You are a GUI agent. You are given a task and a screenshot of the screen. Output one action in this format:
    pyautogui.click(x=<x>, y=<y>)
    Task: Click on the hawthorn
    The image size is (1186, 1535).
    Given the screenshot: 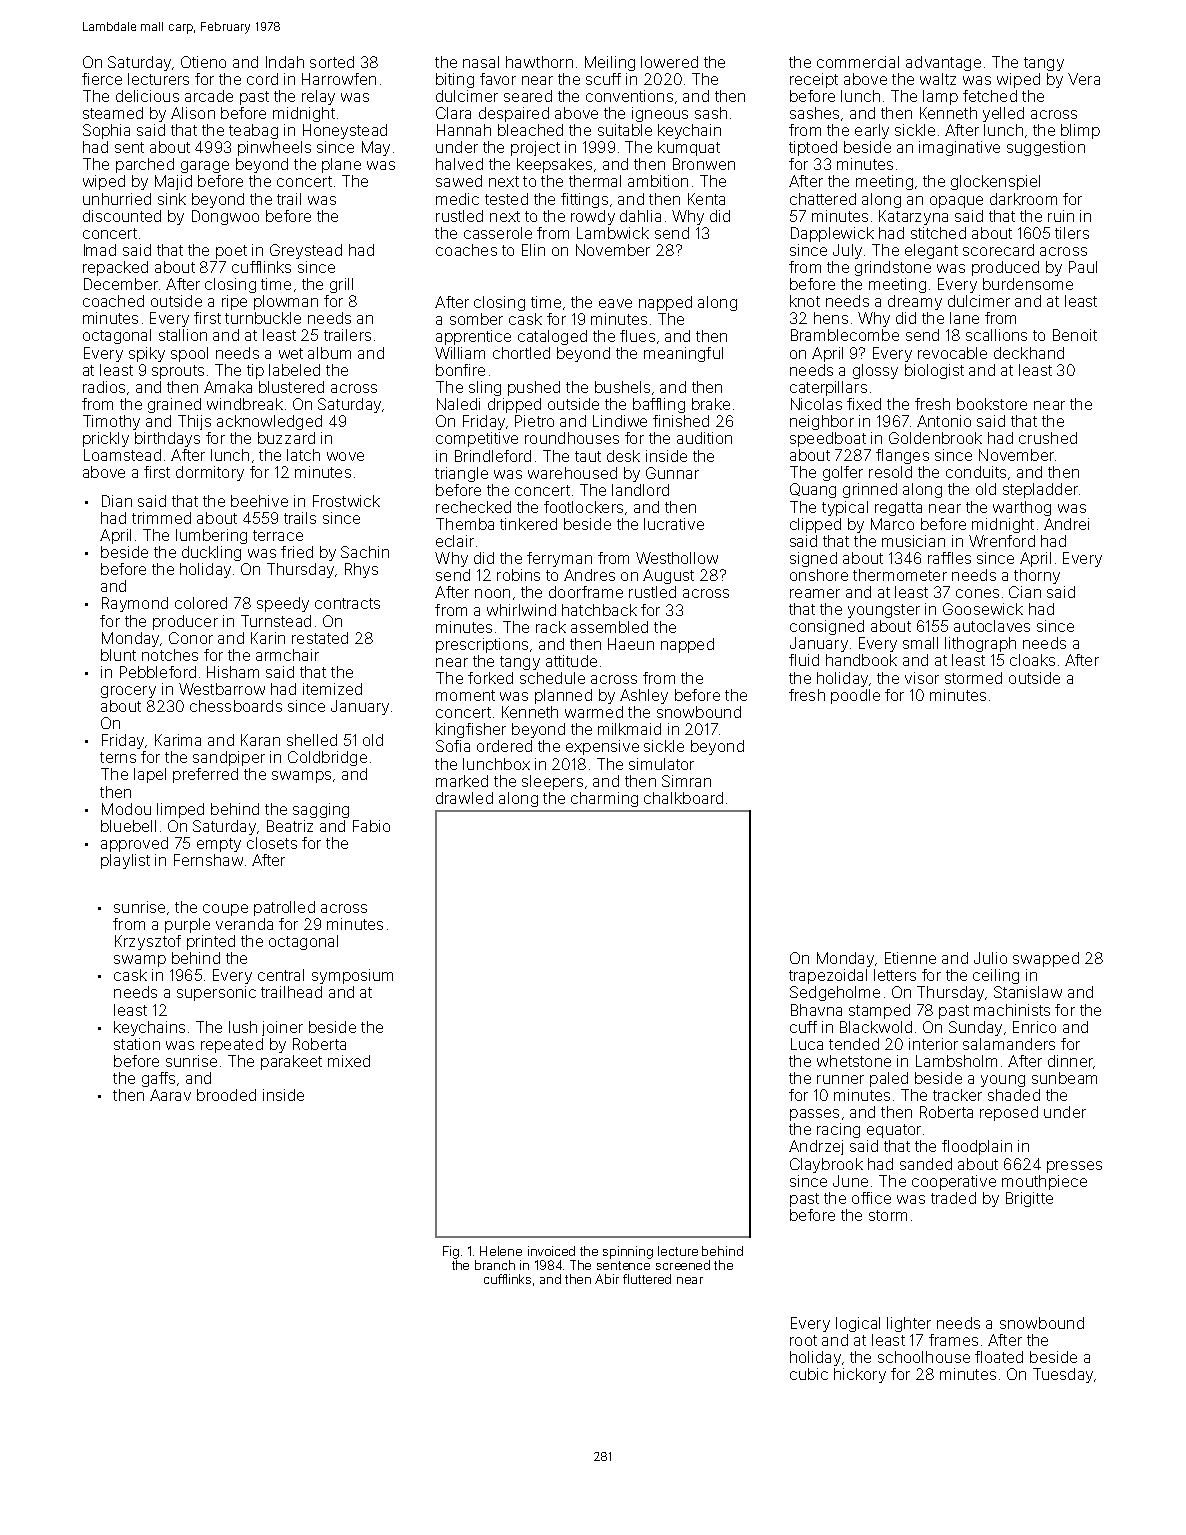 What is the action you would take?
    pyautogui.click(x=539, y=62)
